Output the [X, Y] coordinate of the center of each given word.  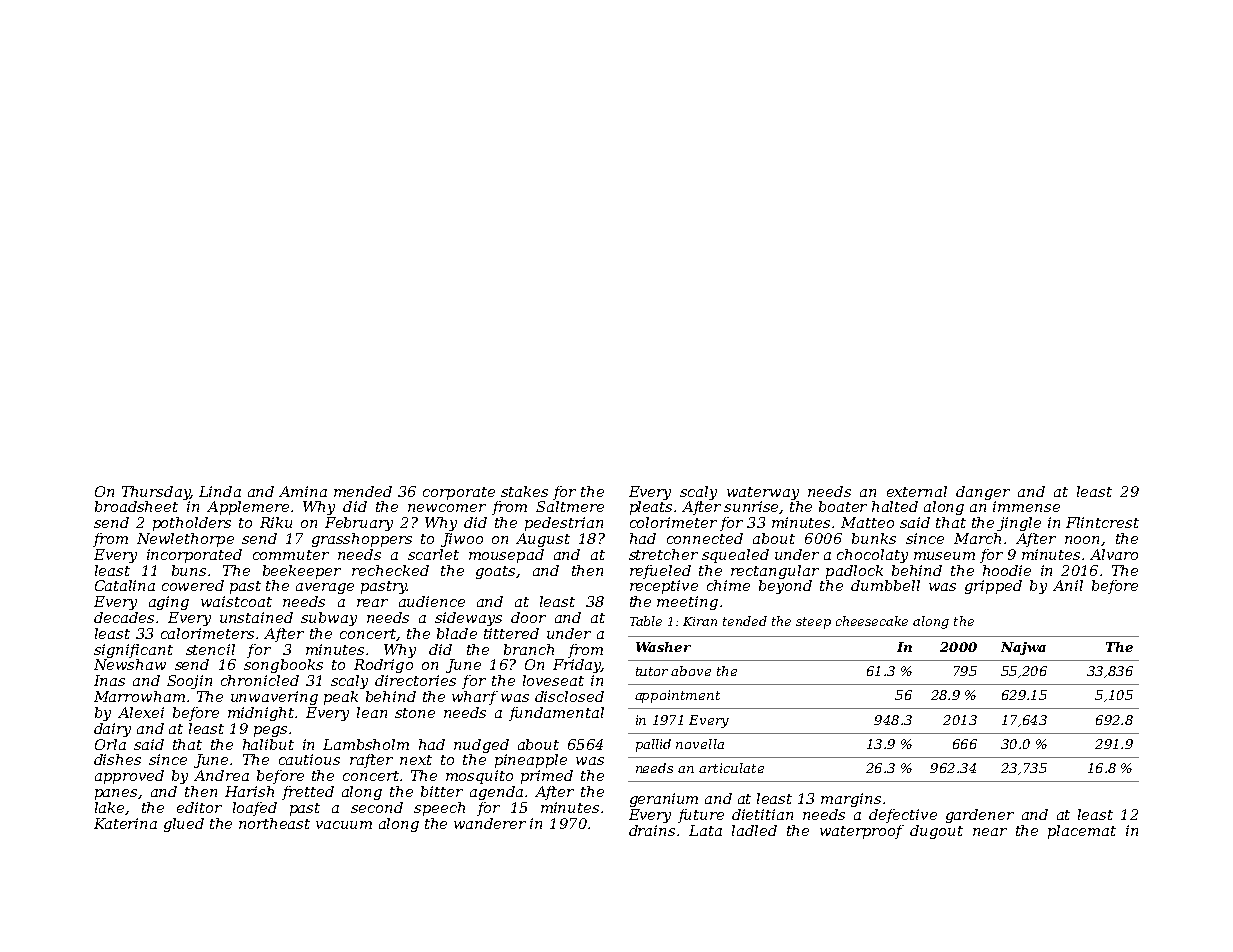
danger [983, 493]
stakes [524, 491]
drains [652, 830]
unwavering [274, 698]
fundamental [556, 714]
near [990, 832]
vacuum [344, 825]
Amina [303, 491]
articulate [731, 768]
